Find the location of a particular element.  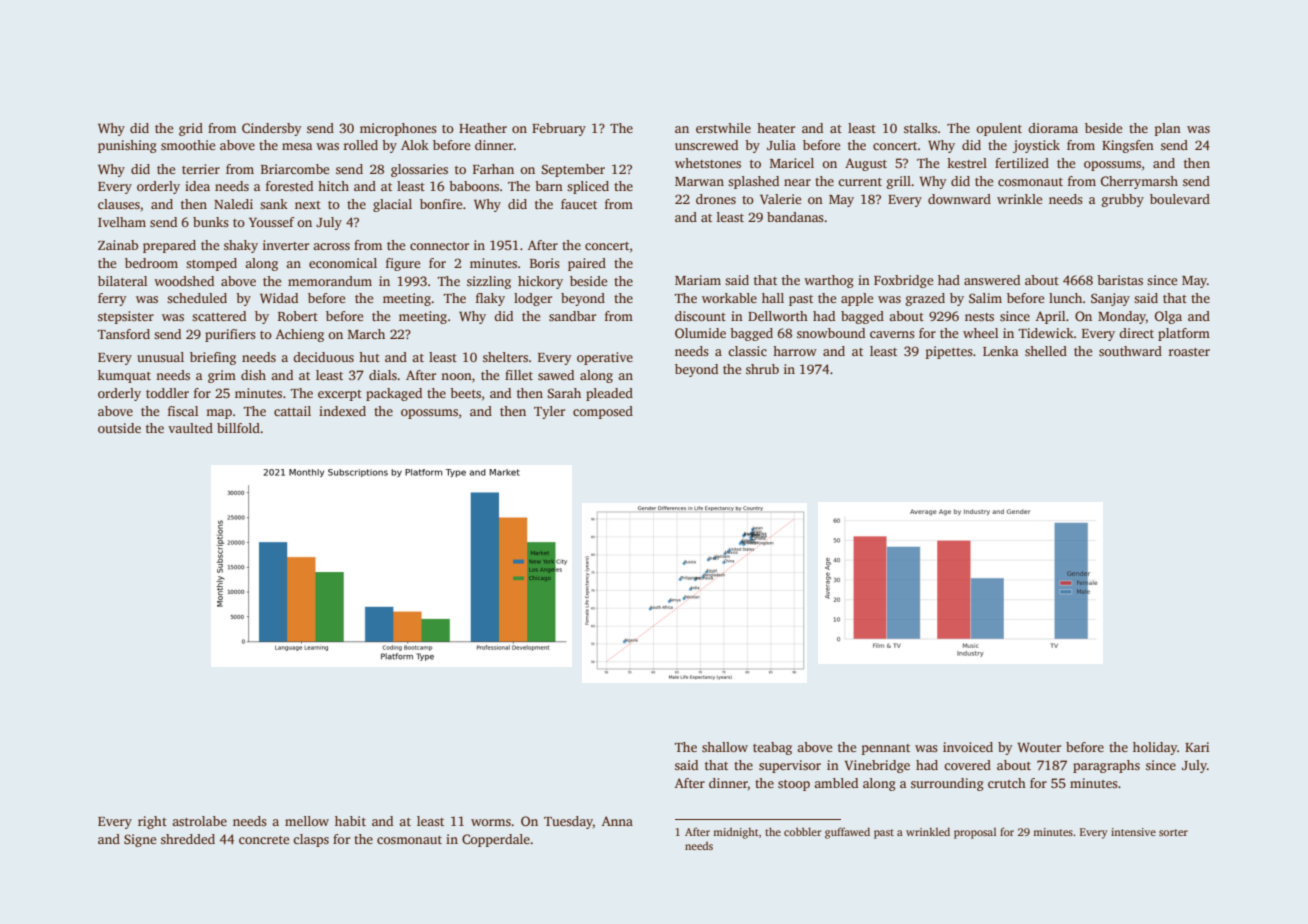

roaster is located at coordinates (1189, 352).
